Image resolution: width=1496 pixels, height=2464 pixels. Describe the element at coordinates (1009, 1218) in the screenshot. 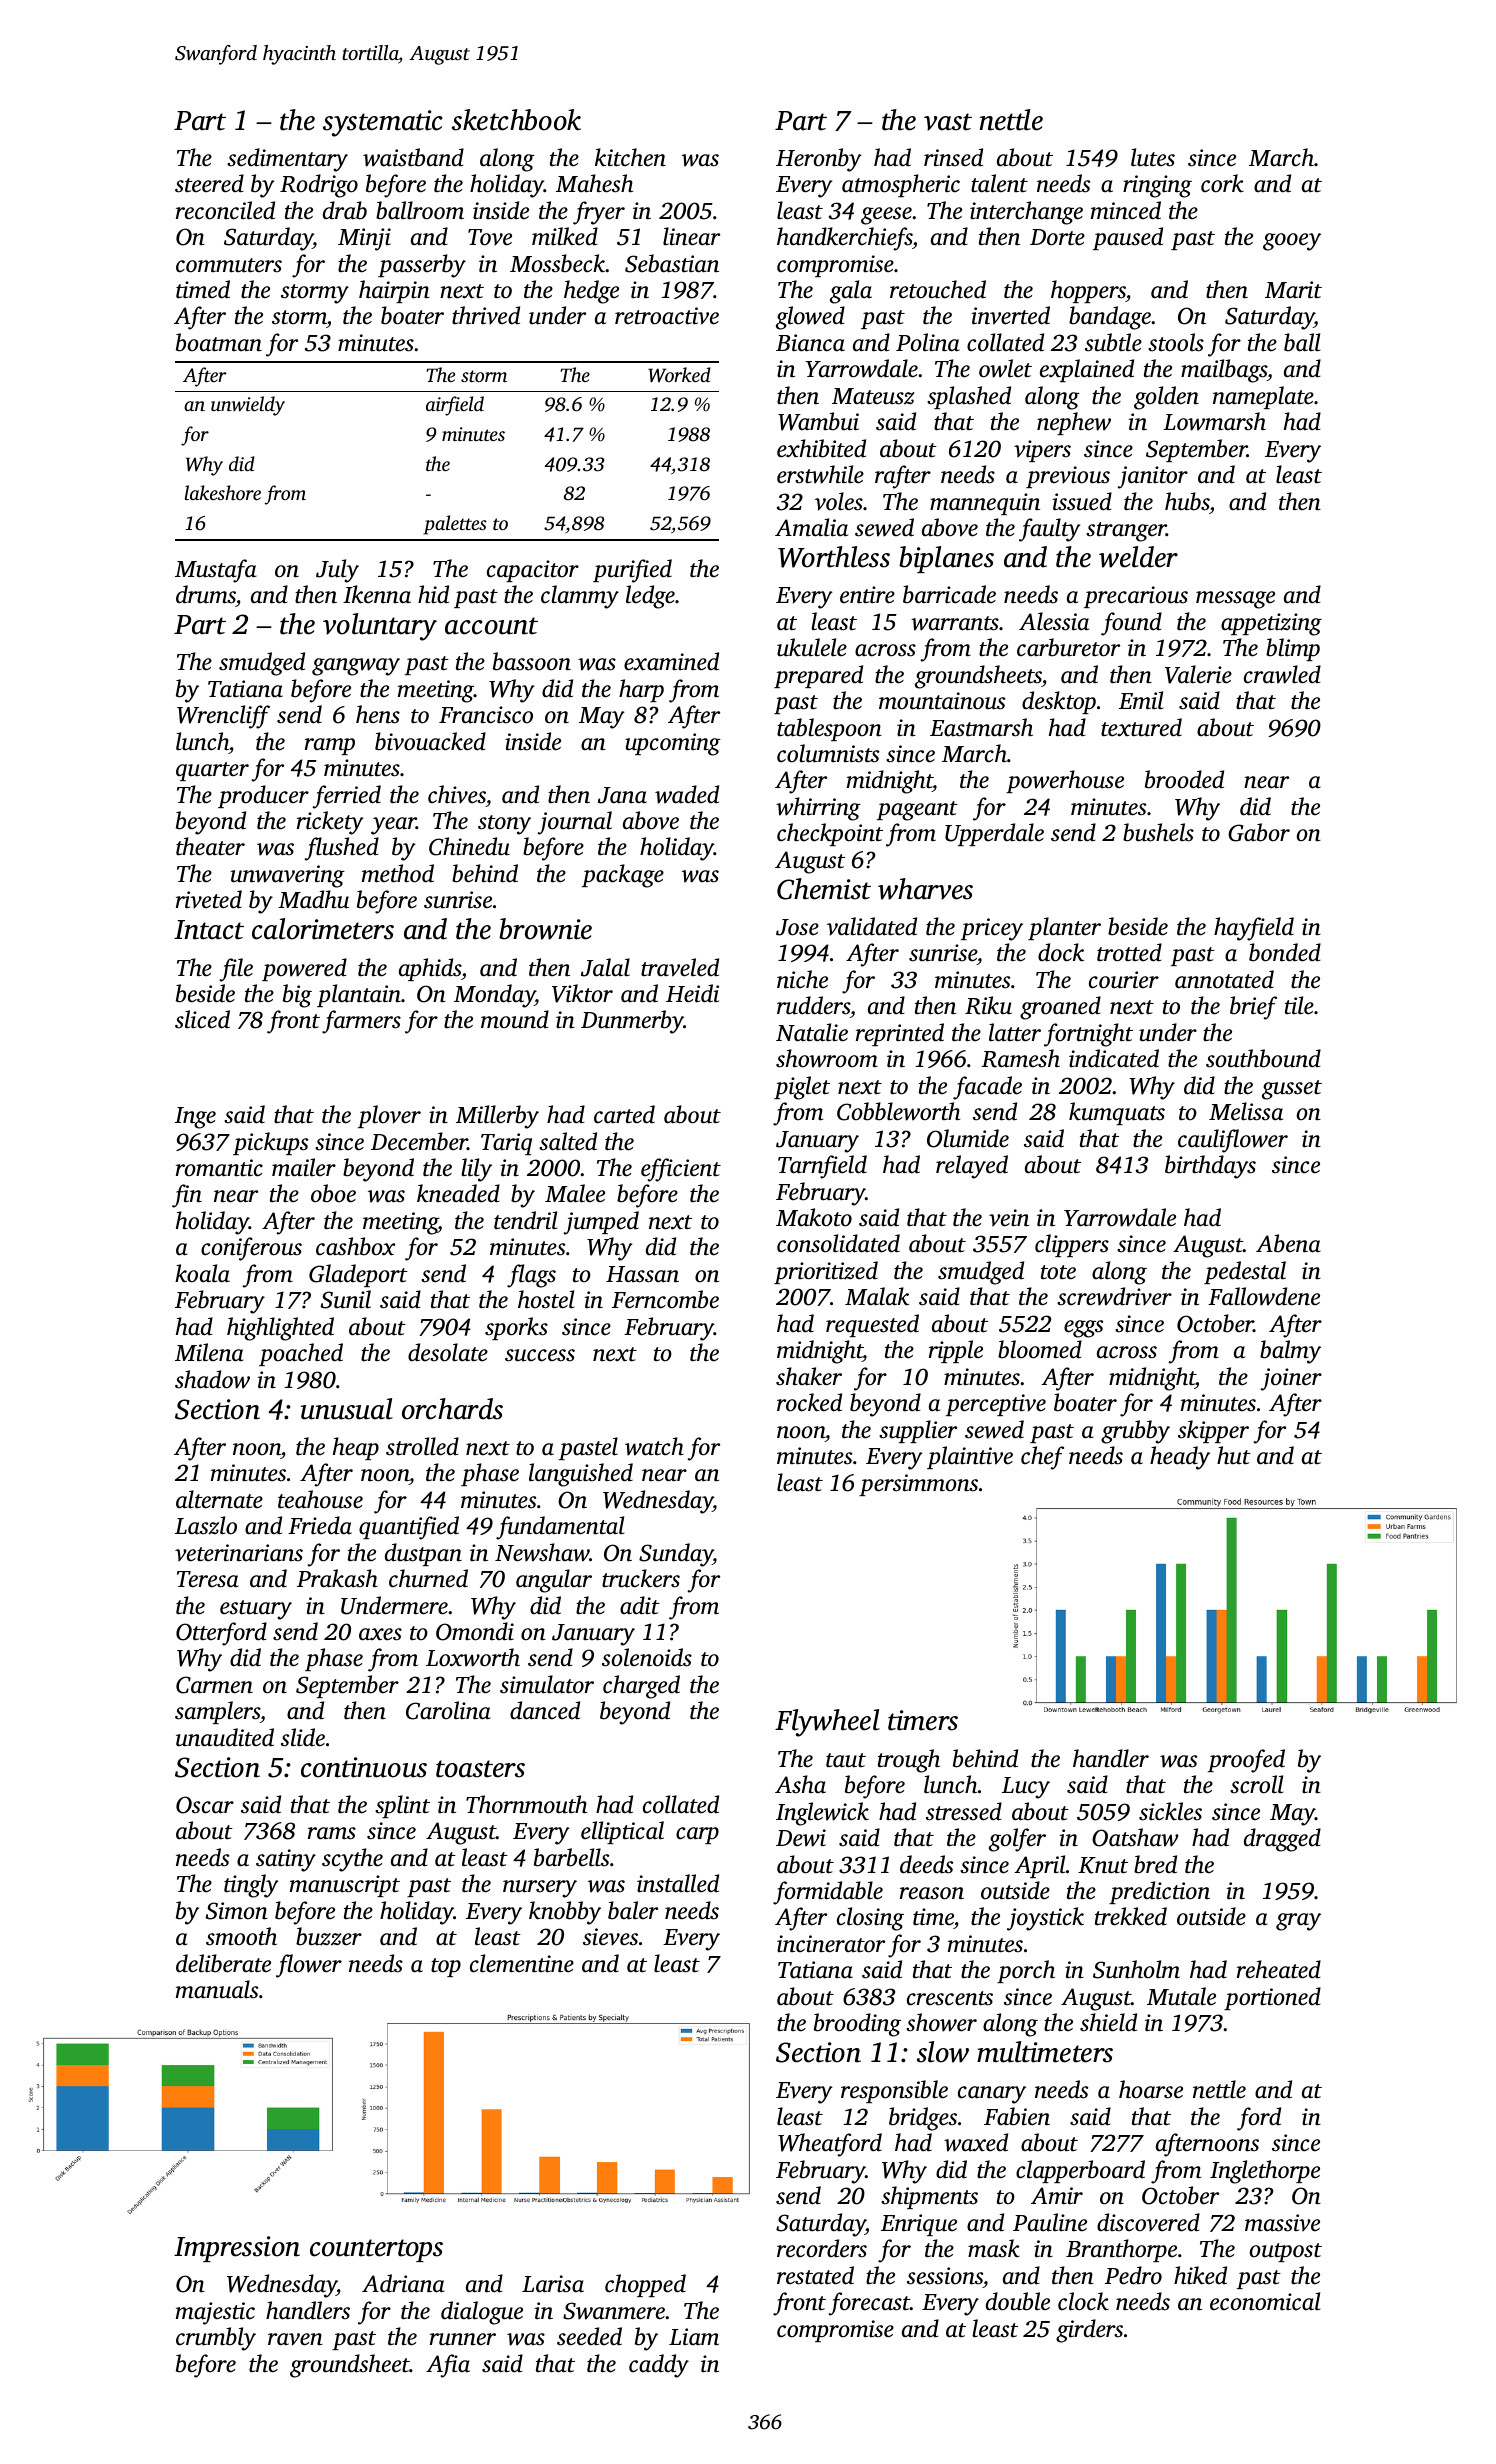

I see `vein` at that location.
